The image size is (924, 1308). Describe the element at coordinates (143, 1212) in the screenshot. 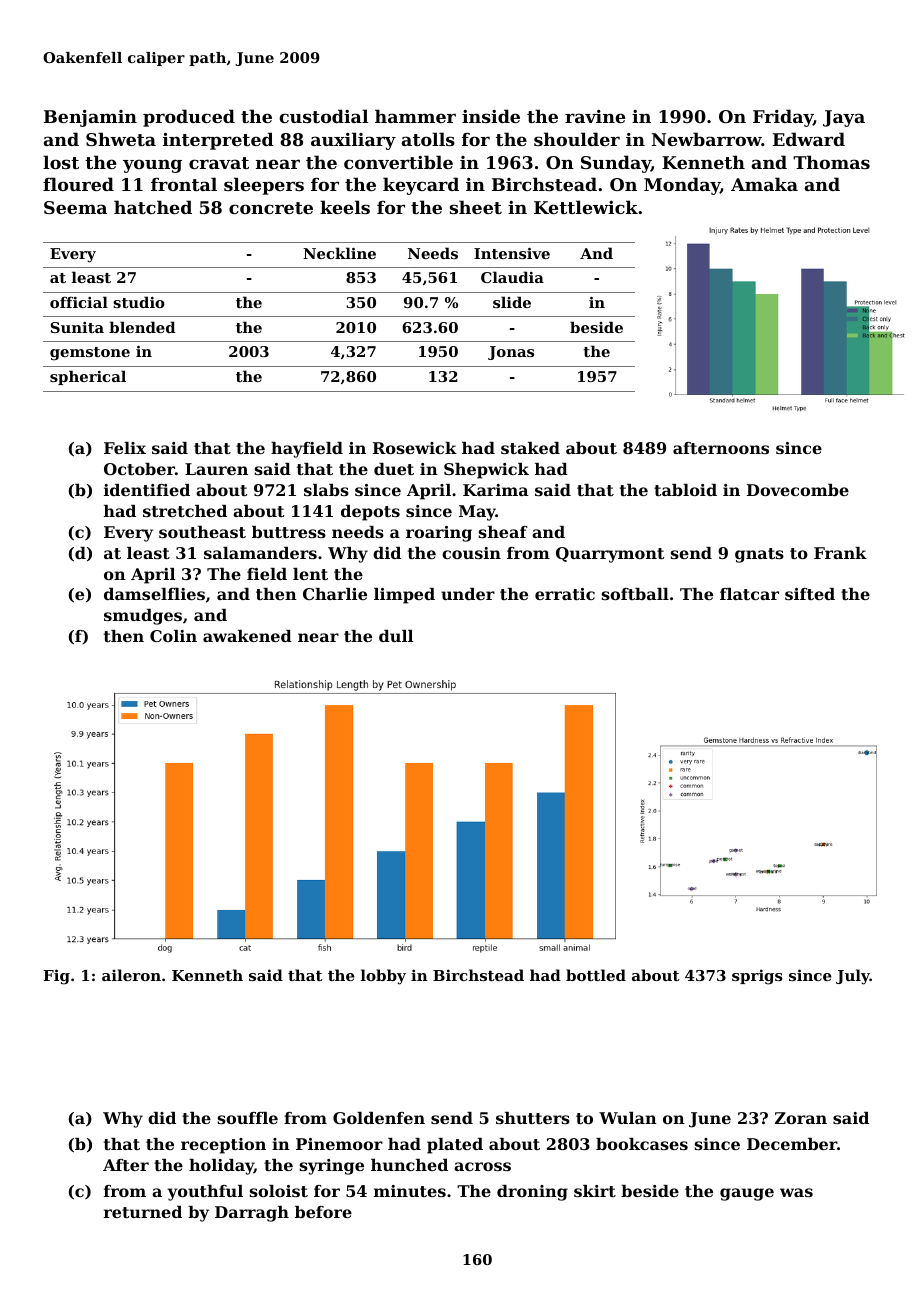

I see `returned` at that location.
